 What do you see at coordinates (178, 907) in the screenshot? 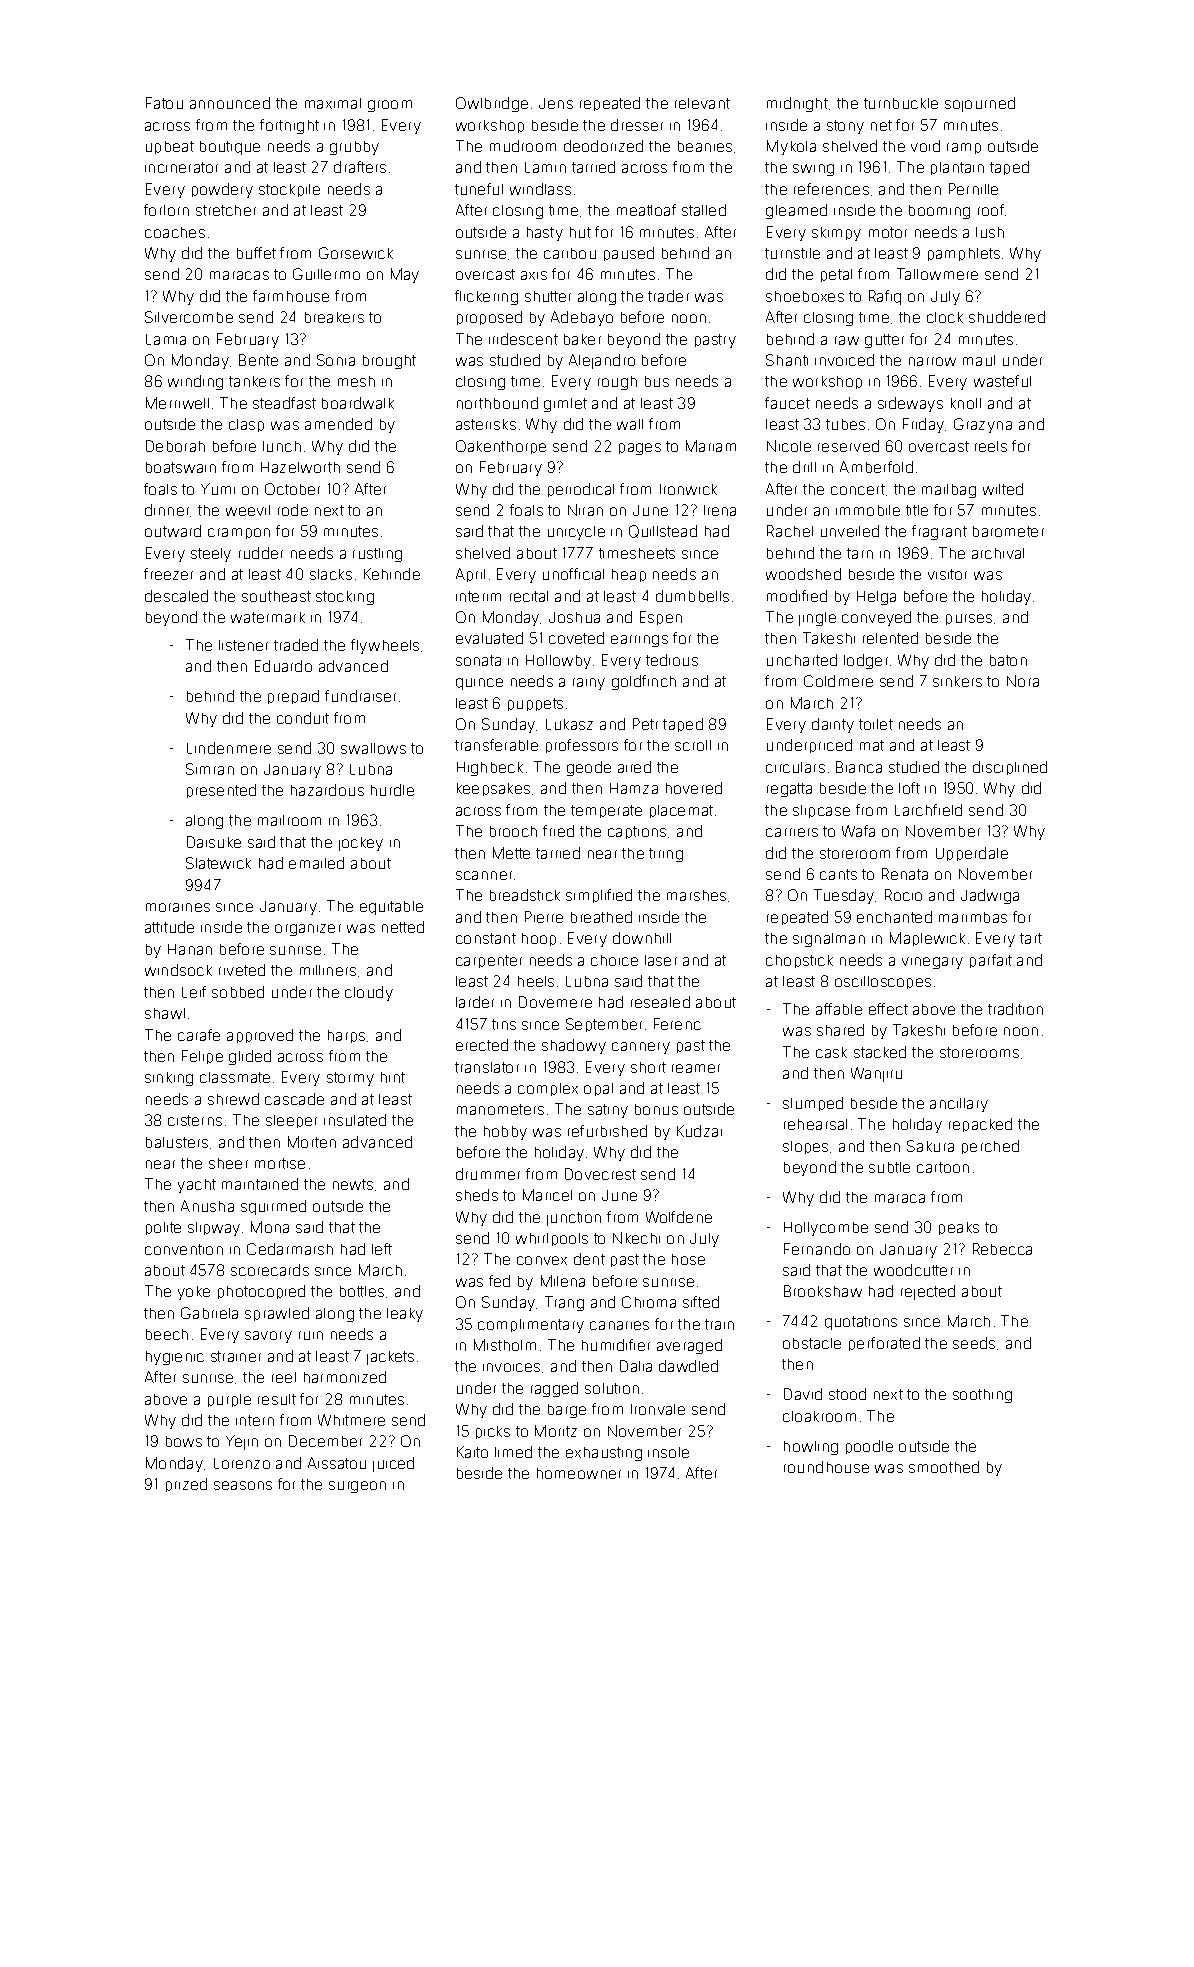
I see `moraines` at bounding box center [178, 907].
